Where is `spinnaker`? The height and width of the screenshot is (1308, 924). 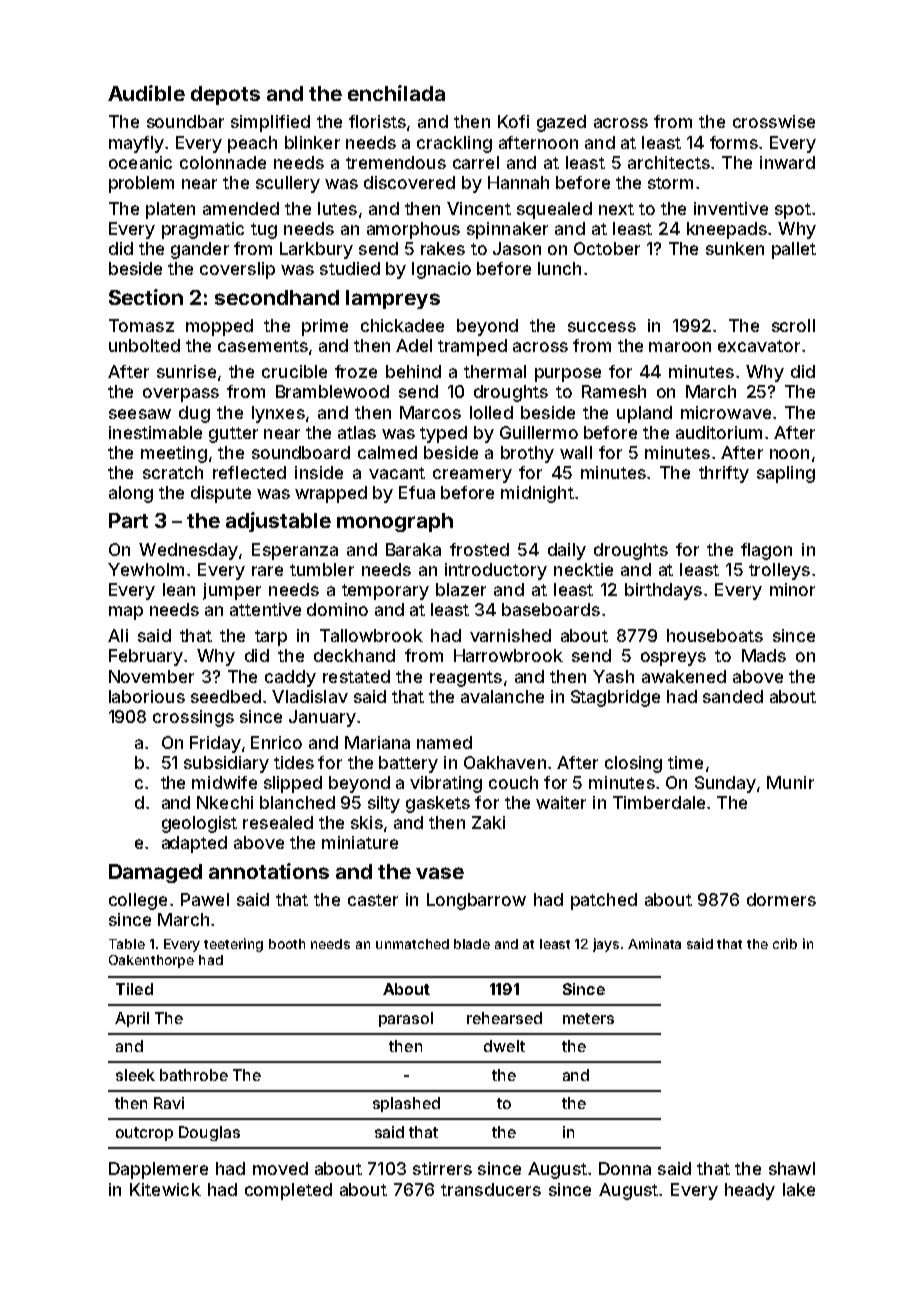 spinnaker is located at coordinates (507, 230).
